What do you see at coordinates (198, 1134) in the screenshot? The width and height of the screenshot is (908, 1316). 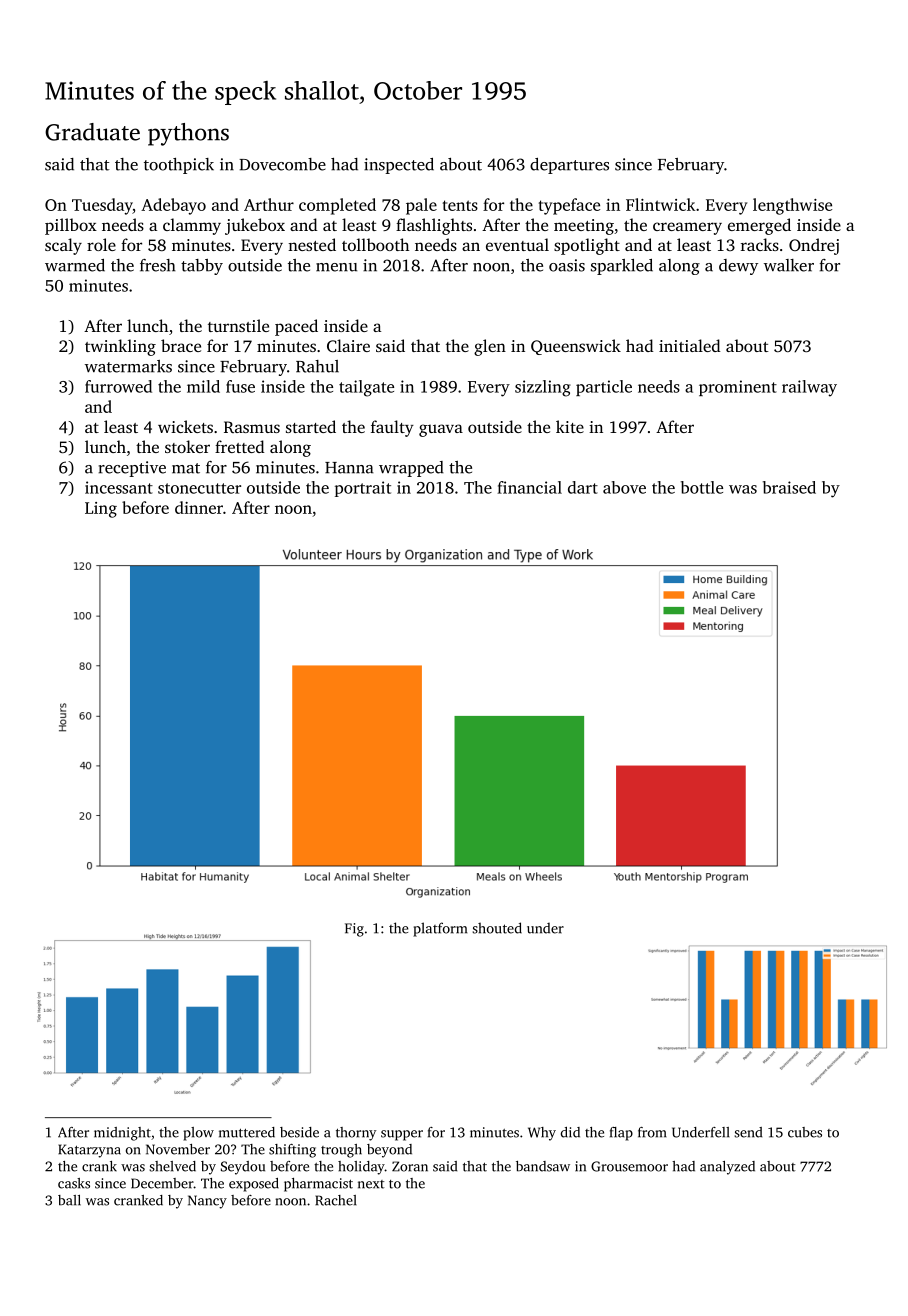 I see `plow` at bounding box center [198, 1134].
